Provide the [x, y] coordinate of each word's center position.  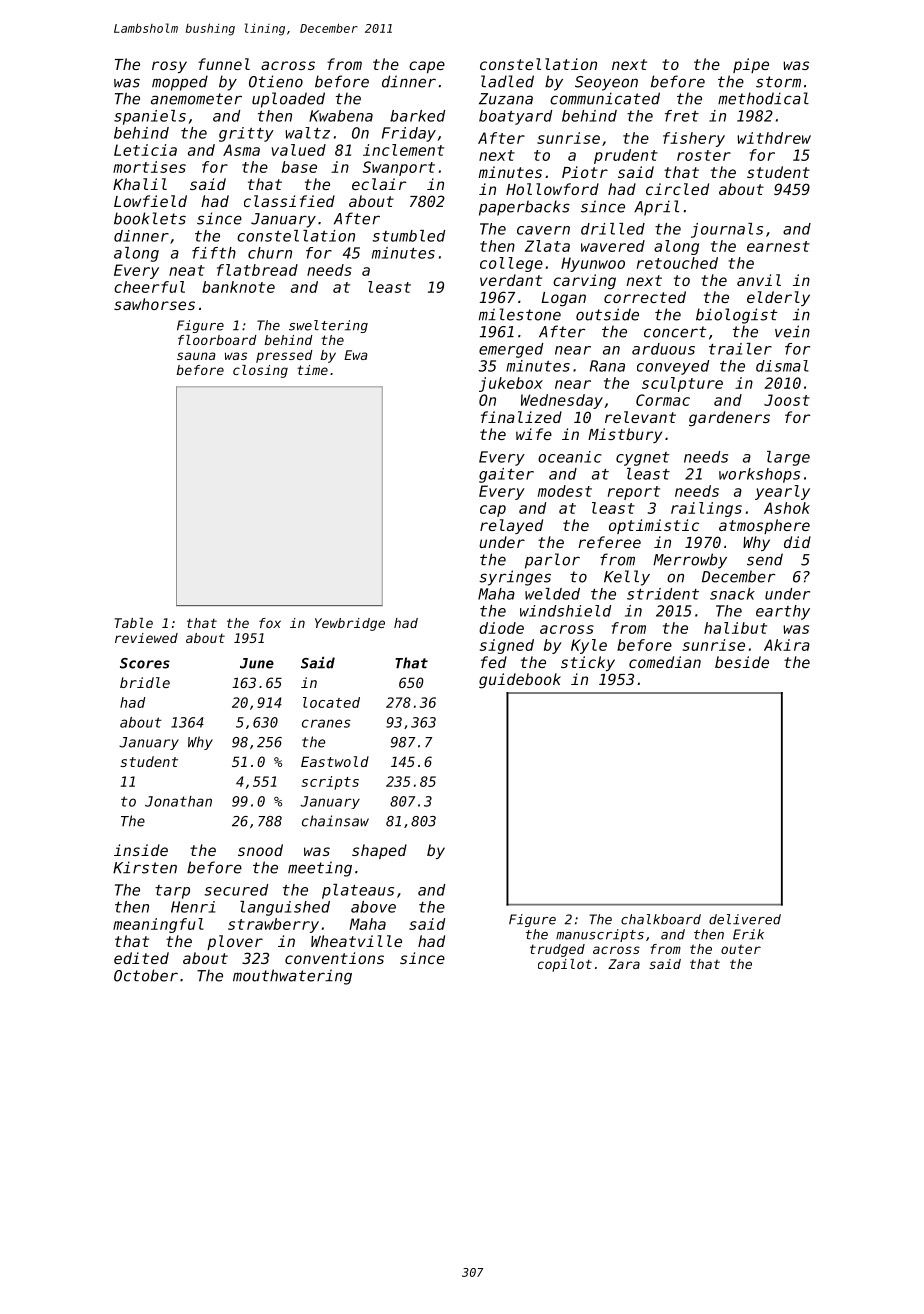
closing [260, 371]
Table [134, 623]
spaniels [150, 117]
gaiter [506, 475]
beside [742, 662]
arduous [663, 349]
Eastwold [335, 761]
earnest [778, 246]
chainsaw [335, 821]
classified [289, 201]
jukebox [511, 384]
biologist [737, 316]
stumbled [408, 236]
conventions [334, 958]
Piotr [585, 172]
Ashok [787, 508]
